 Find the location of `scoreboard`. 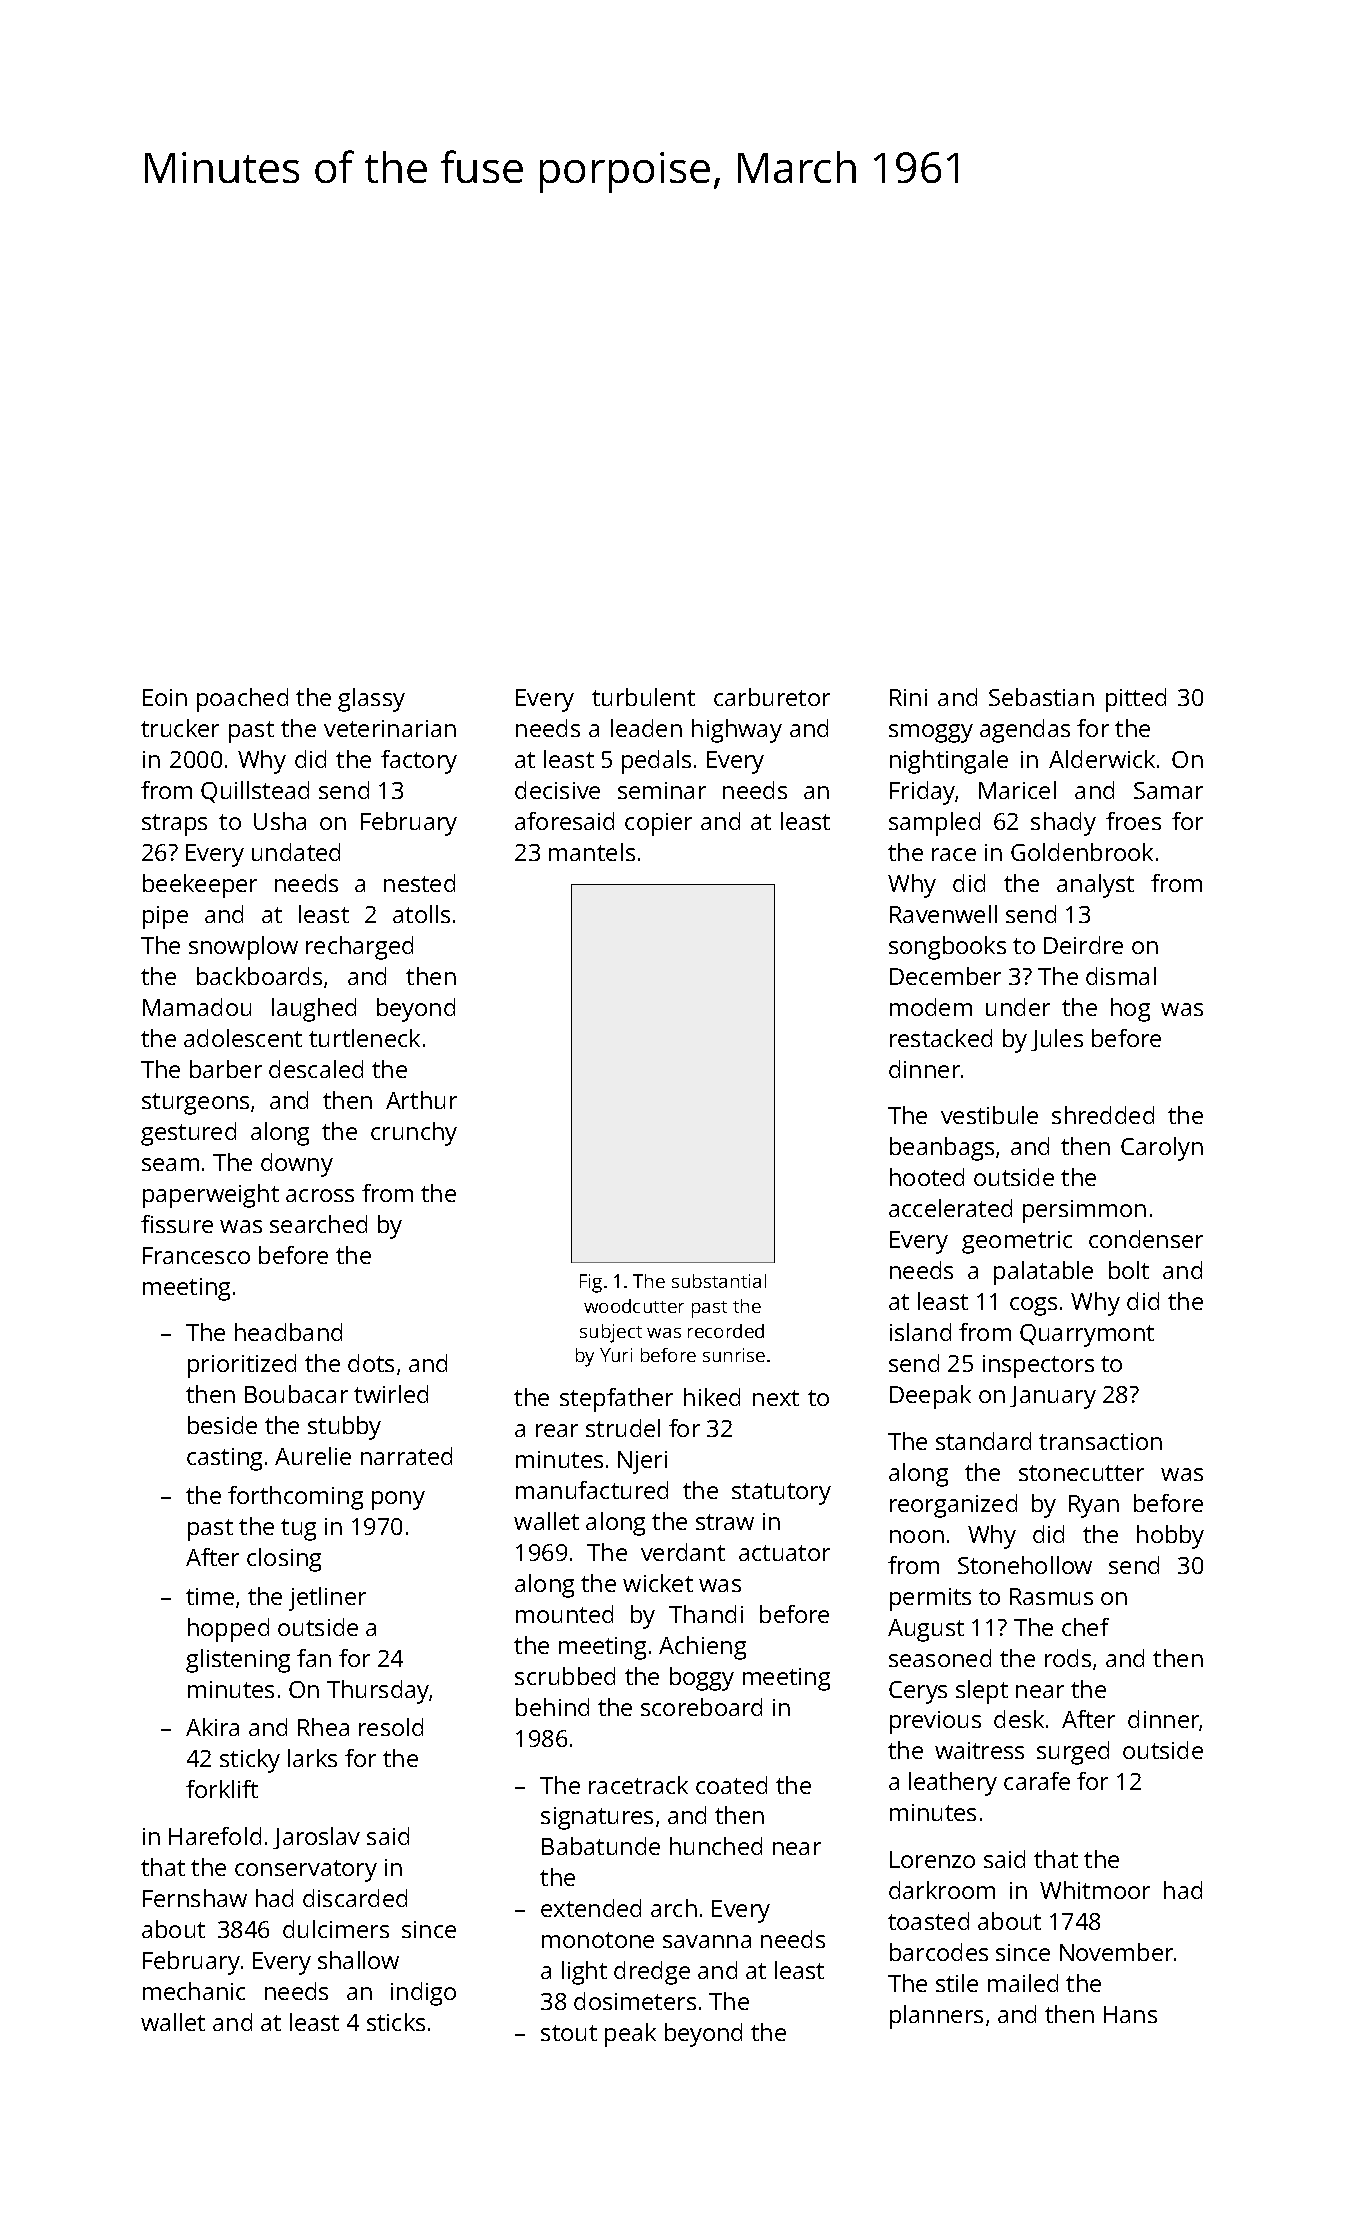

scoreboard is located at coordinates (701, 1707).
